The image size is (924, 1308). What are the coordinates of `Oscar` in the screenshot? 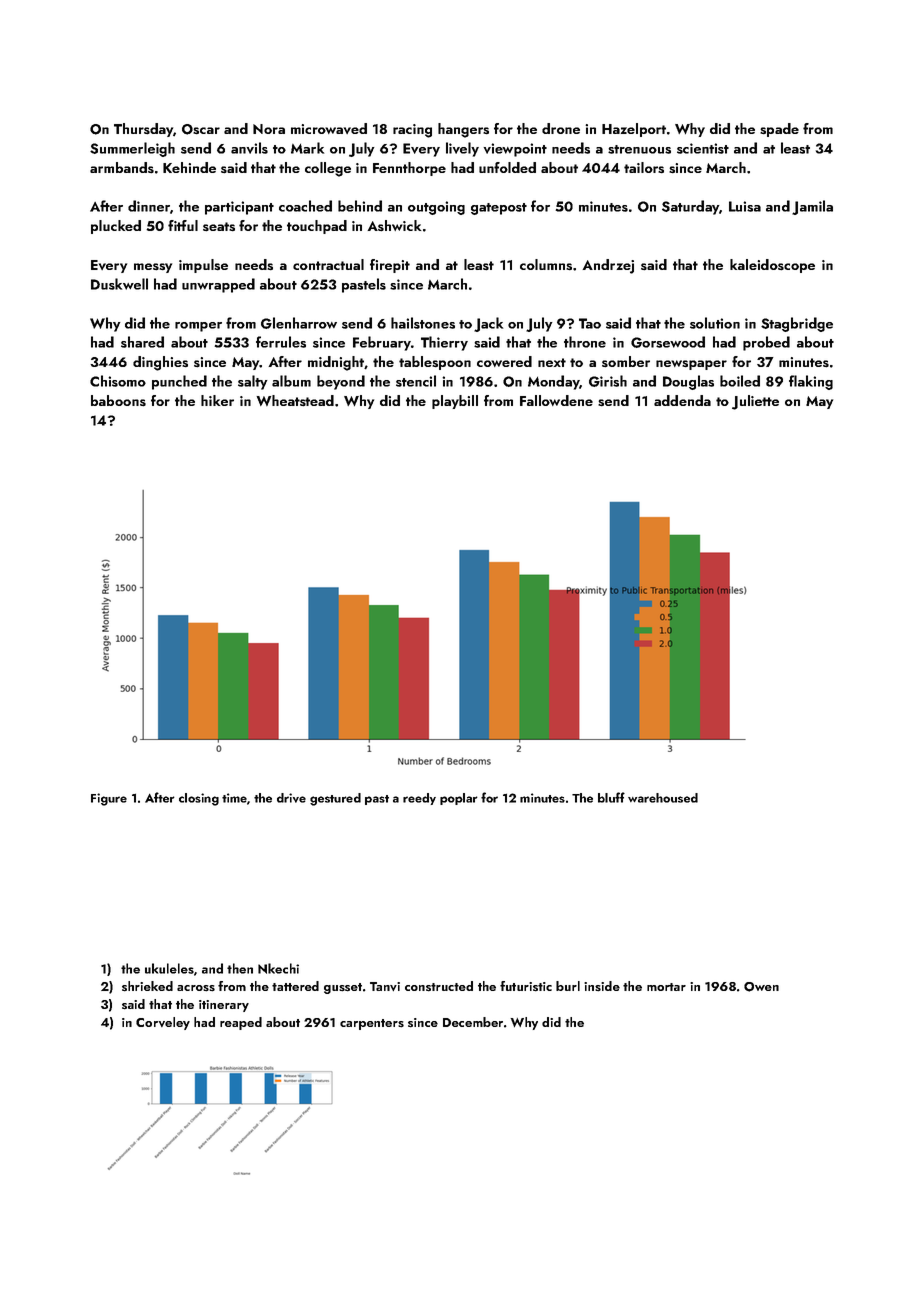 It's located at (201, 129).
